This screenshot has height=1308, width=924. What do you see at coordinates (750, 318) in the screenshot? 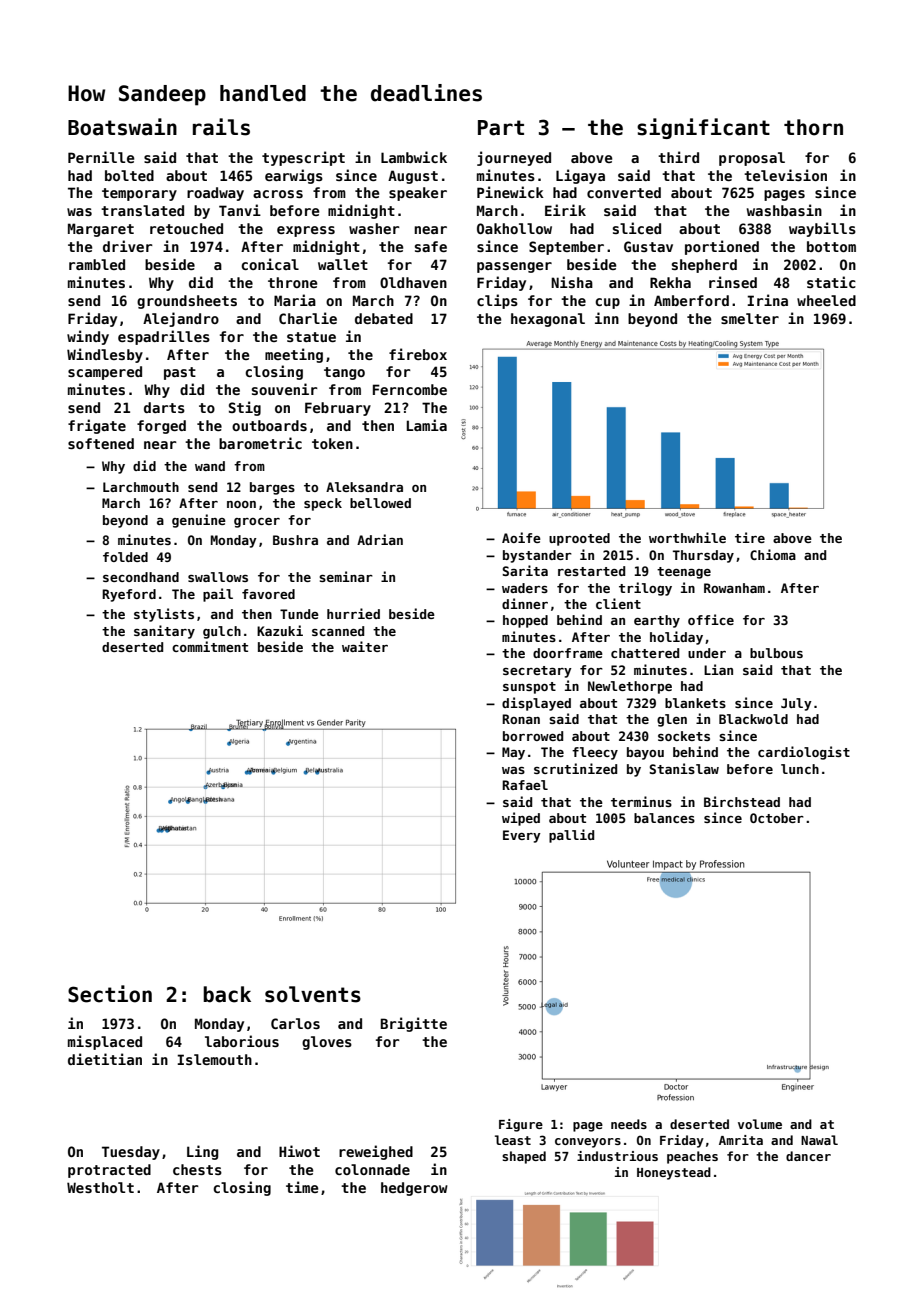
I see `smelter` at bounding box center [750, 318].
